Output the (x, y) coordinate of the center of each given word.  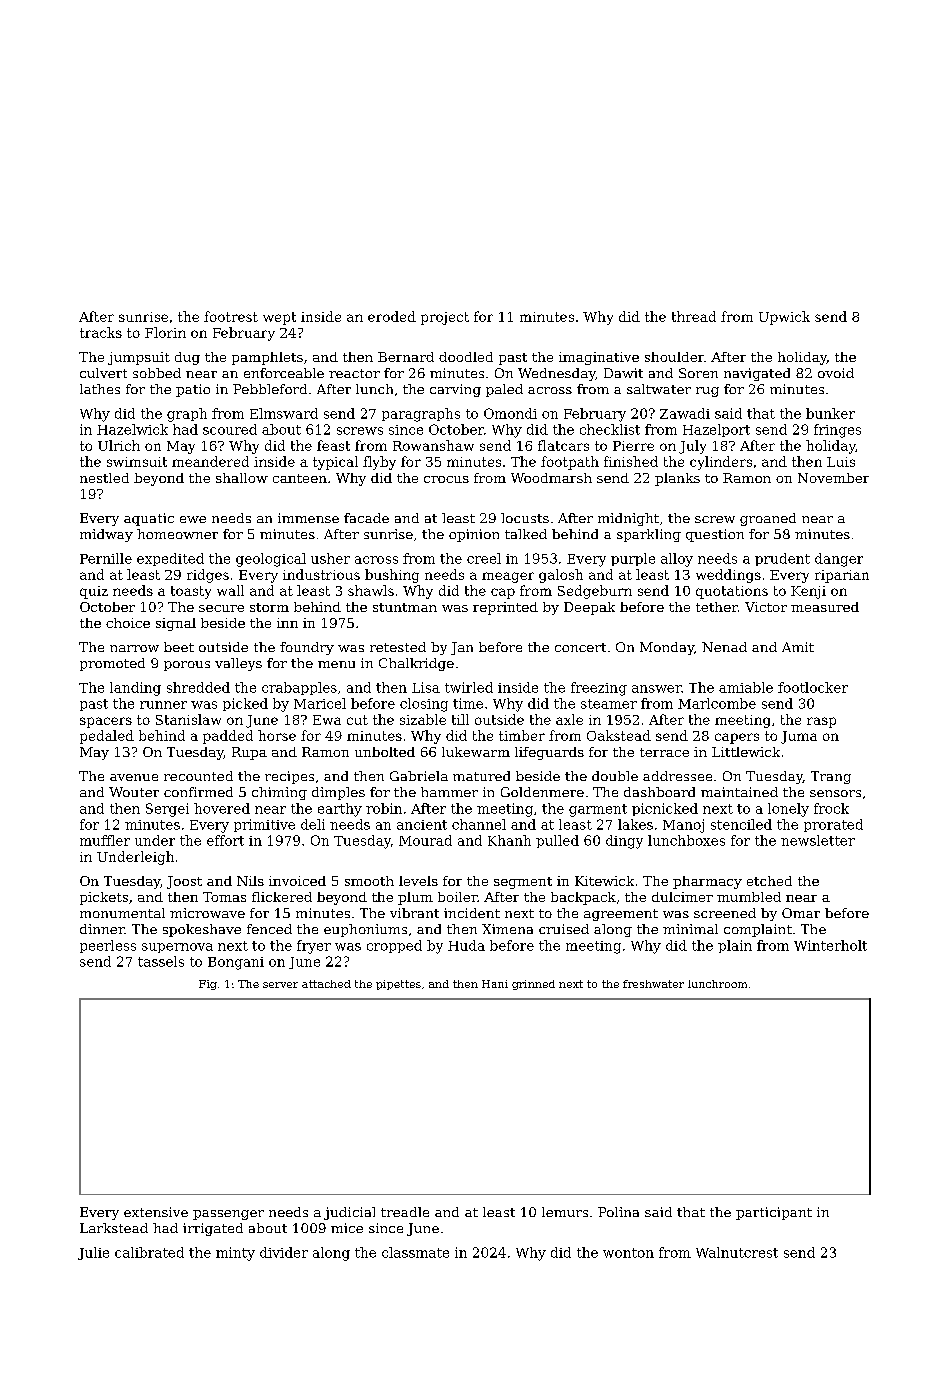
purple (633, 559)
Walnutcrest (737, 1252)
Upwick (784, 318)
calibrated (149, 1252)
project (445, 318)
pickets (104, 898)
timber (522, 735)
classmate (415, 1252)
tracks (101, 332)
